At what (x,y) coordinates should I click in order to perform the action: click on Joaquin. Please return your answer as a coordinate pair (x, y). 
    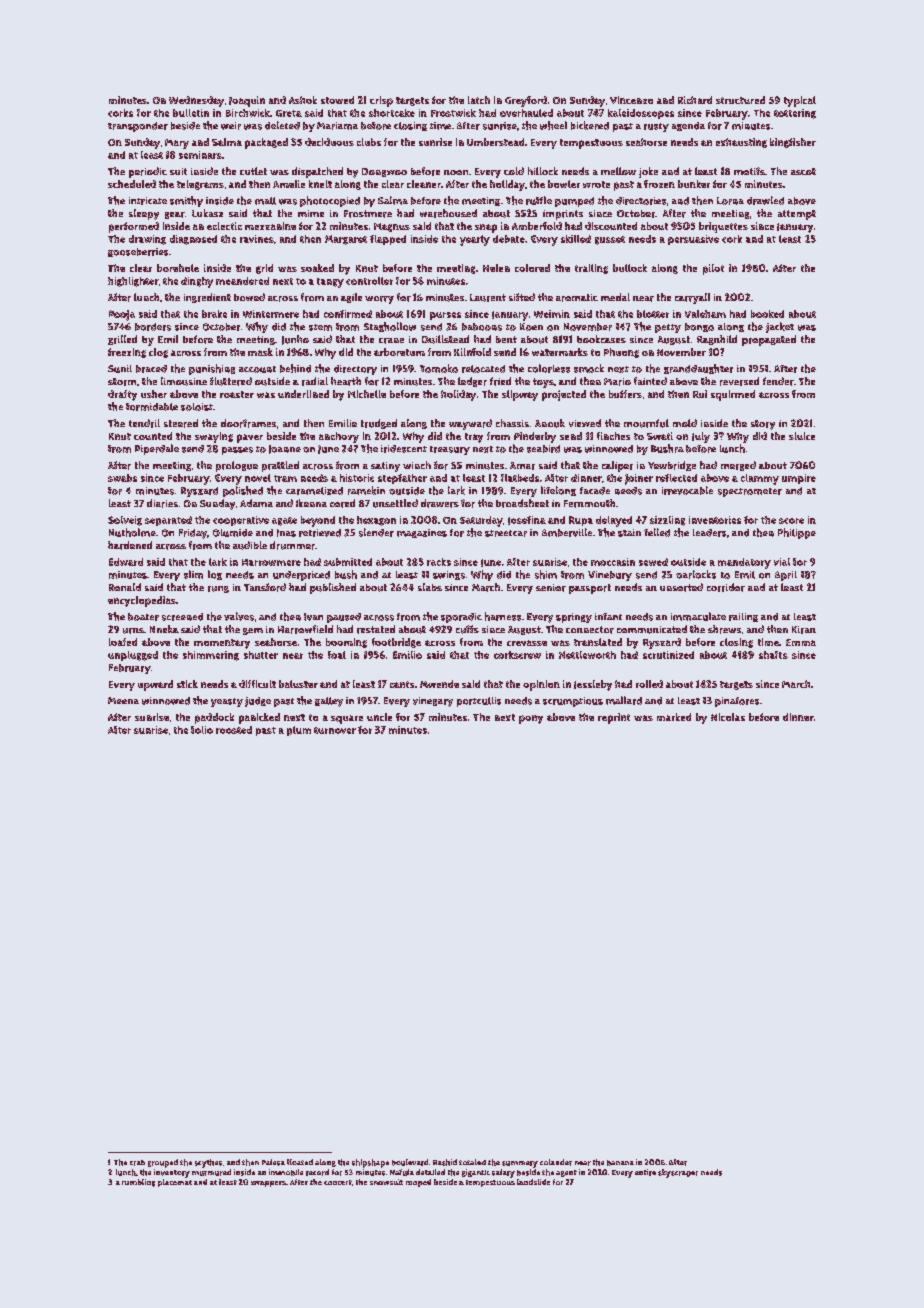
    Looking at the image, I should click on (247, 101).
